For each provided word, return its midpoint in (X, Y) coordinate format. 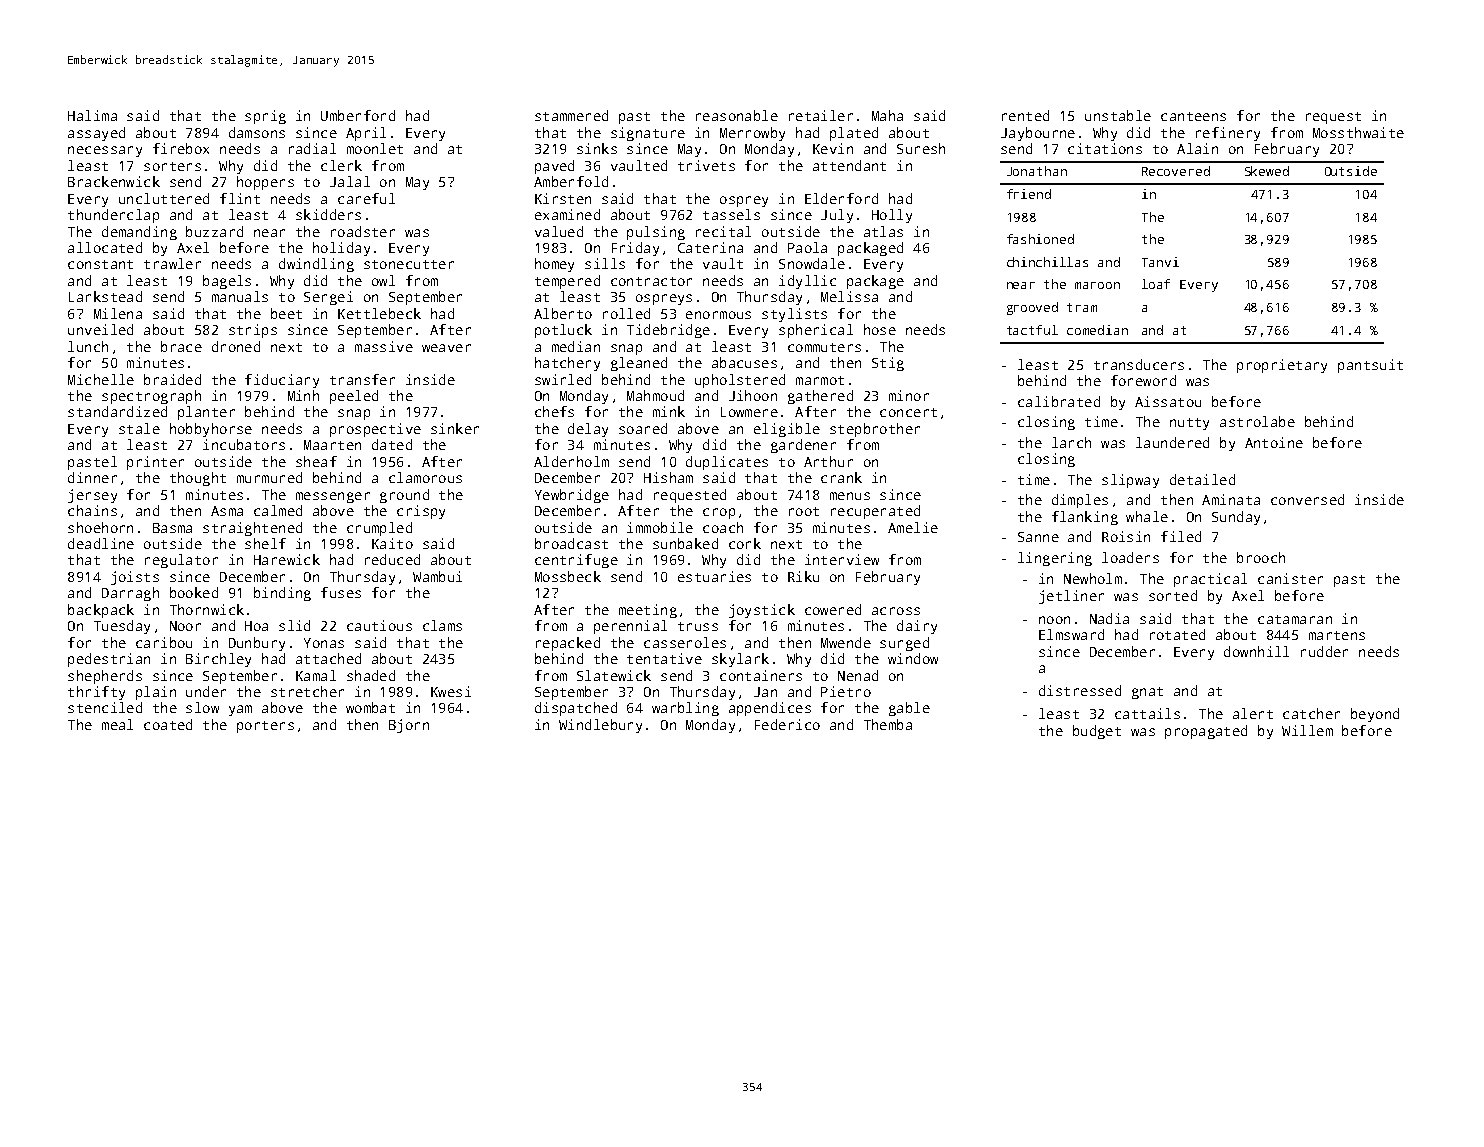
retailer (821, 115)
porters (265, 727)
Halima (92, 115)
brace (181, 346)
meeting (648, 611)
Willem (1307, 730)
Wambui (437, 576)
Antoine (1274, 442)
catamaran (1295, 619)
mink (669, 411)
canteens (1193, 116)
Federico (787, 724)
